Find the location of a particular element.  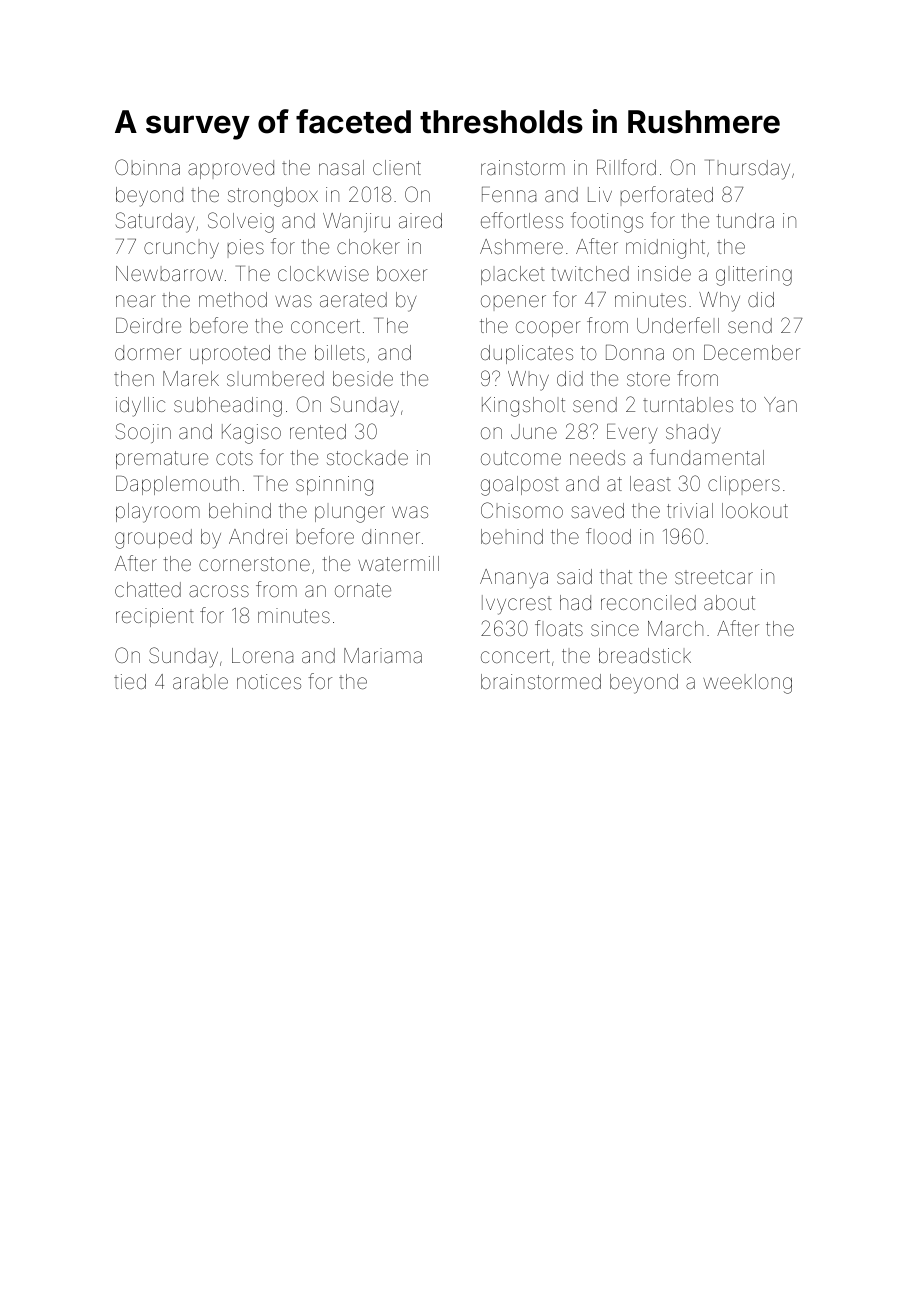

streetcar is located at coordinates (714, 577).
